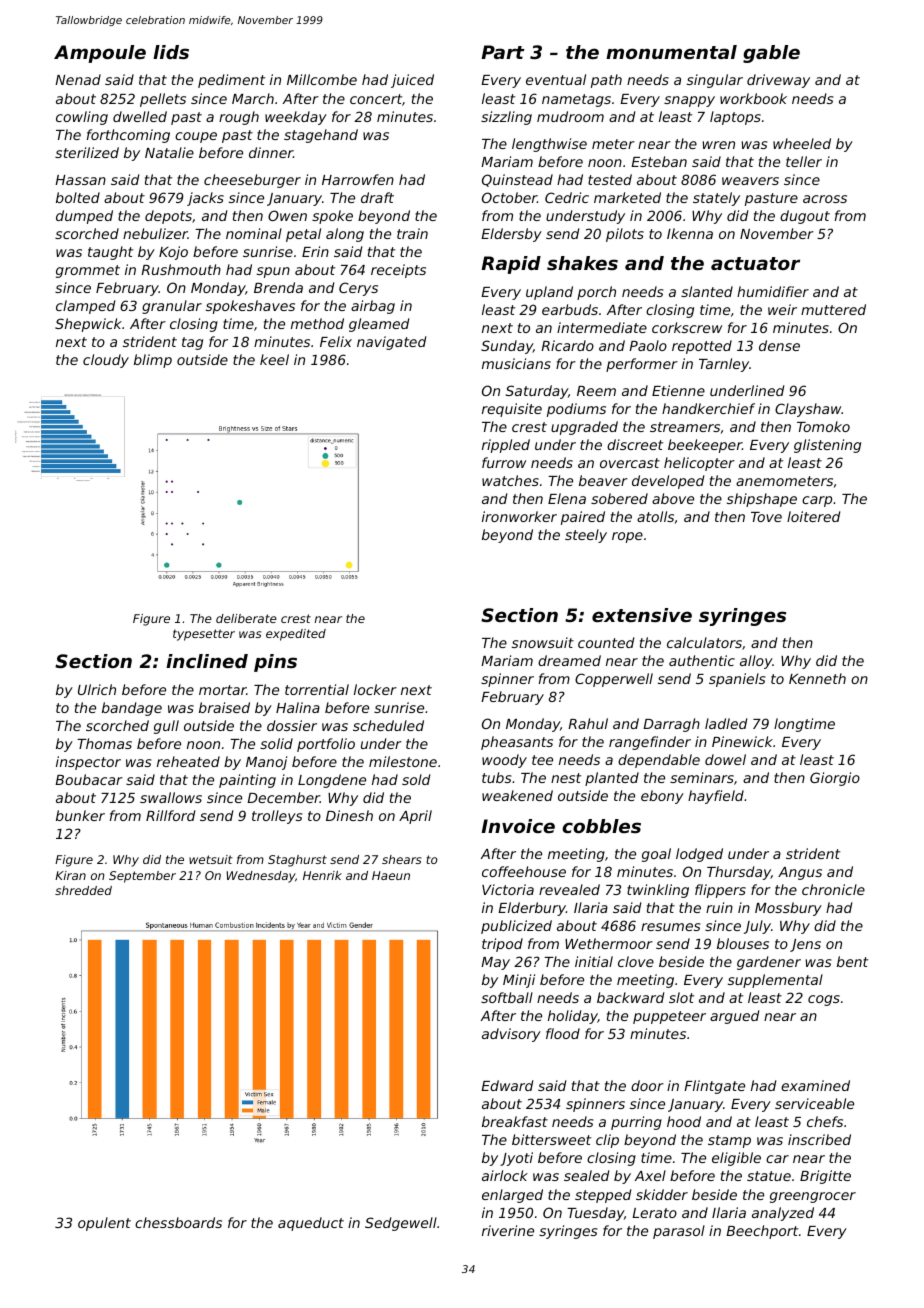 This page has width=924, height=1308. Describe the element at coordinates (673, 498) in the page. I see `above` at that location.
